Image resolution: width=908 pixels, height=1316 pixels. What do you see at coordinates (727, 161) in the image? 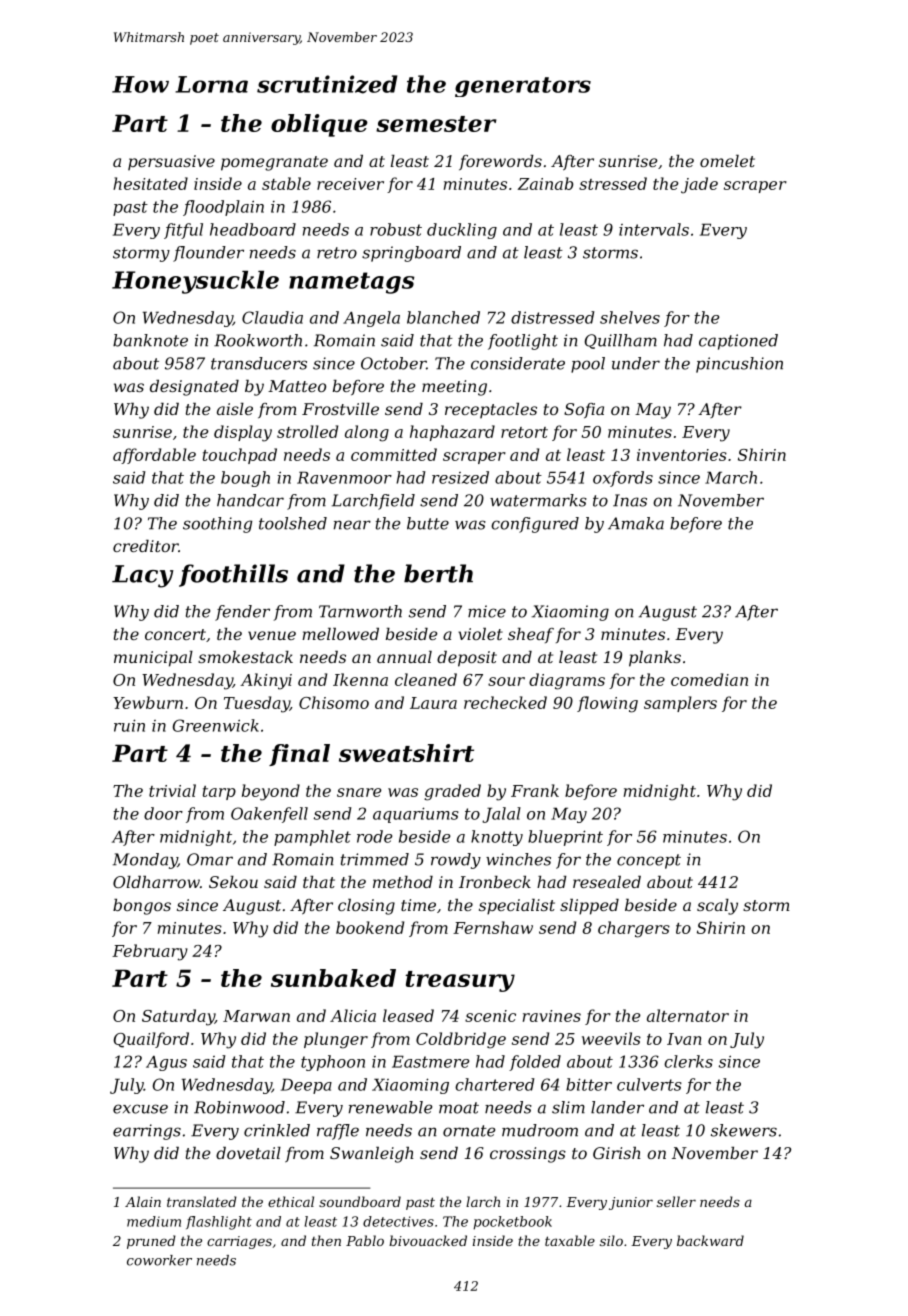
I see `omelet` at bounding box center [727, 161].
